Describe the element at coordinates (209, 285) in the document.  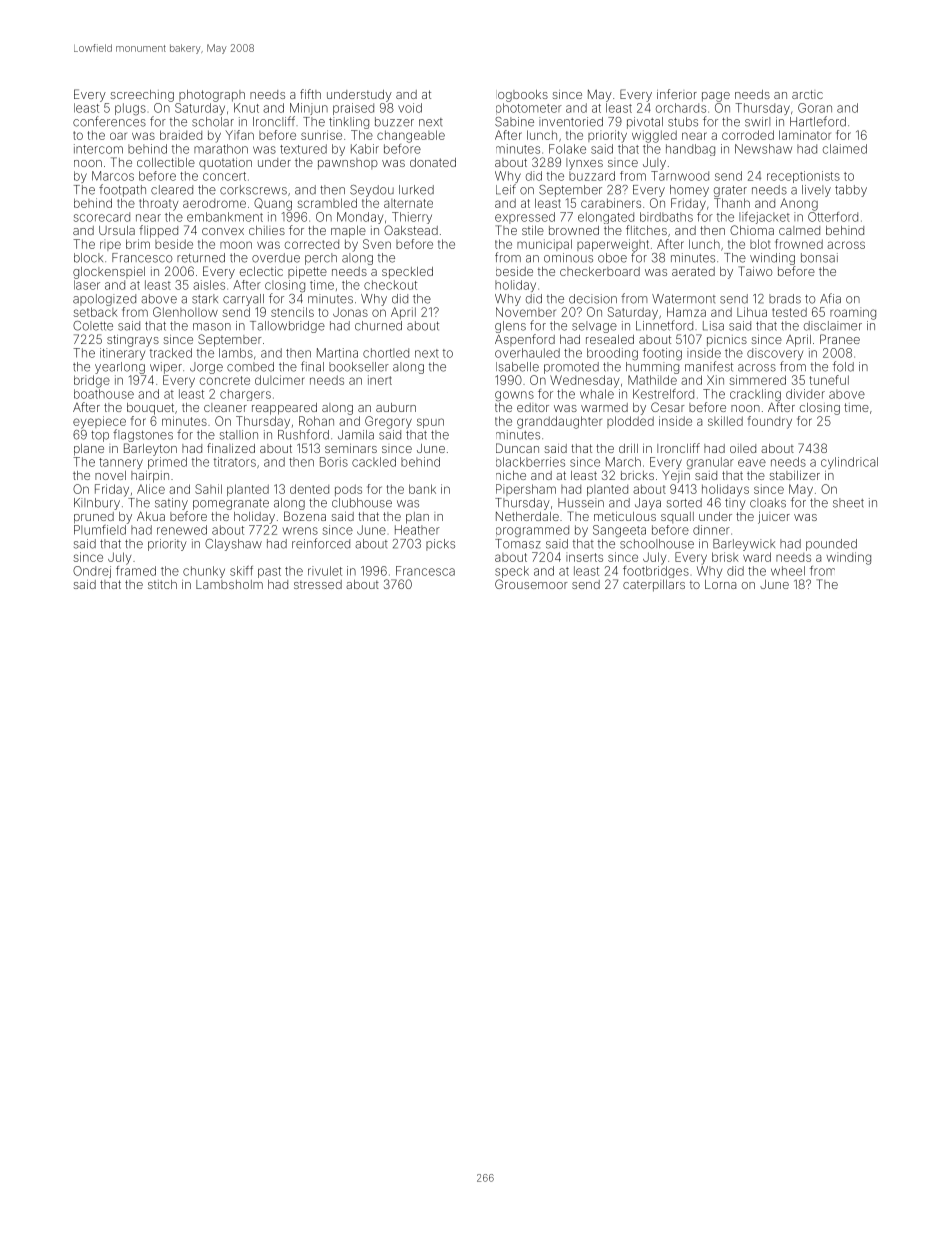
I see `aisles` at that location.
